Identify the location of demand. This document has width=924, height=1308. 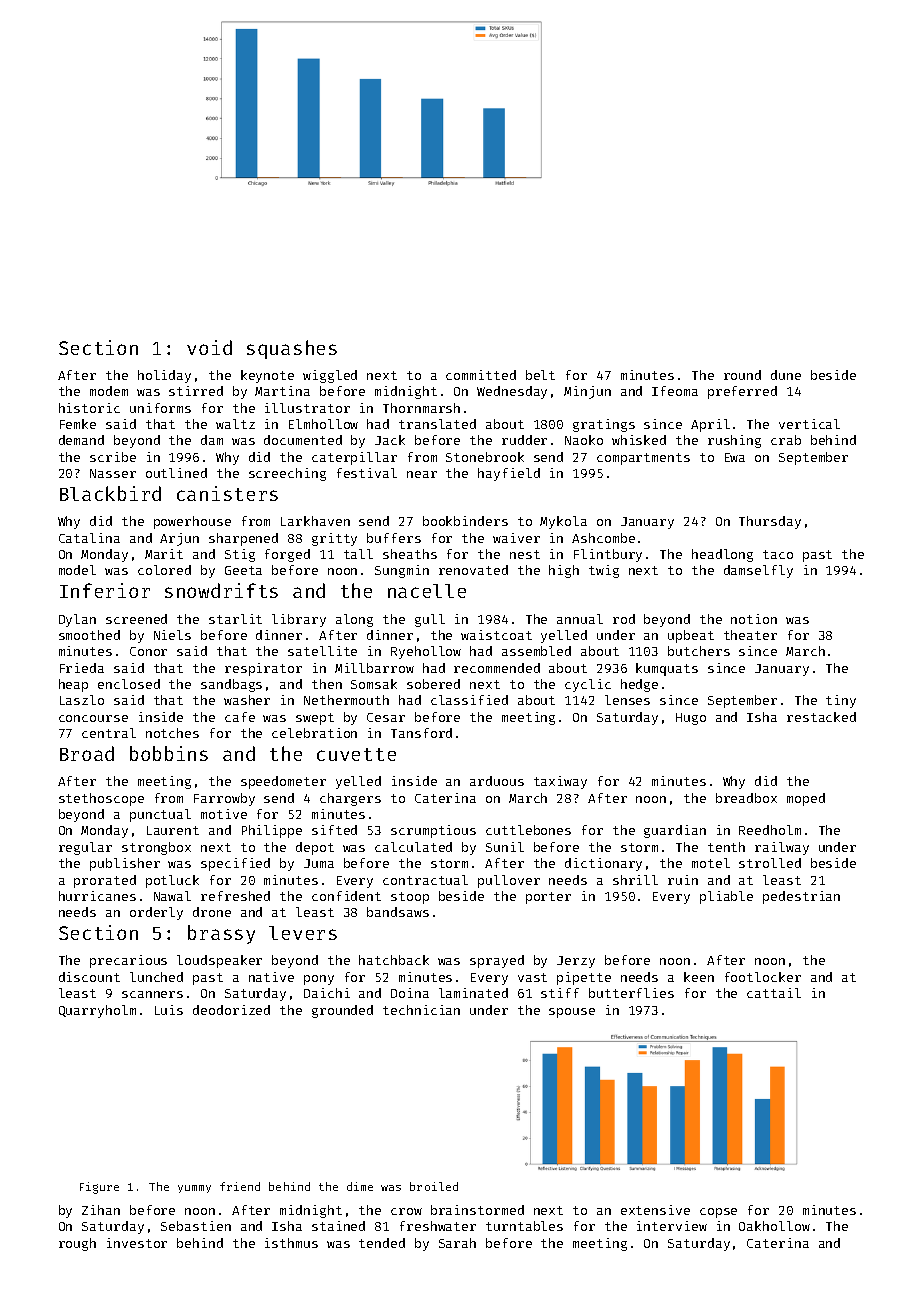
(81, 440).
